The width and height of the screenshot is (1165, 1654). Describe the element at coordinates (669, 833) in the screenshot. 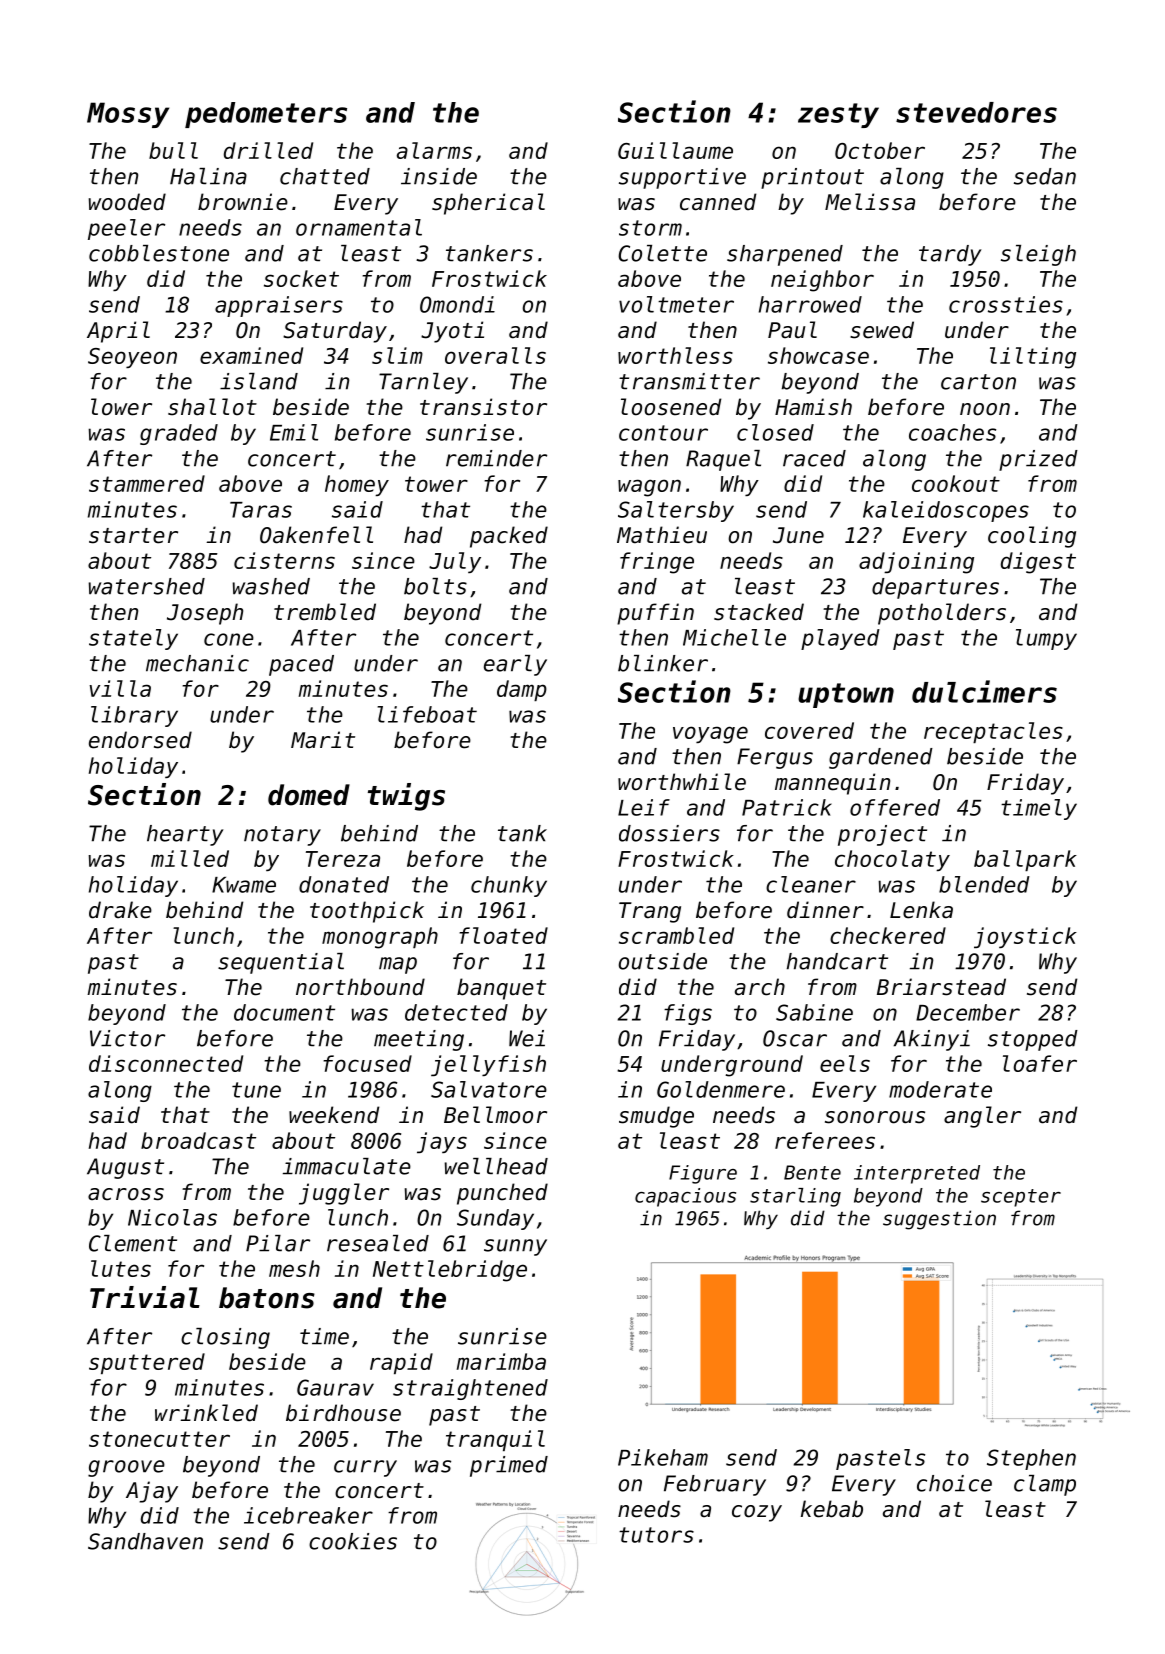

I see `dossiers` at that location.
